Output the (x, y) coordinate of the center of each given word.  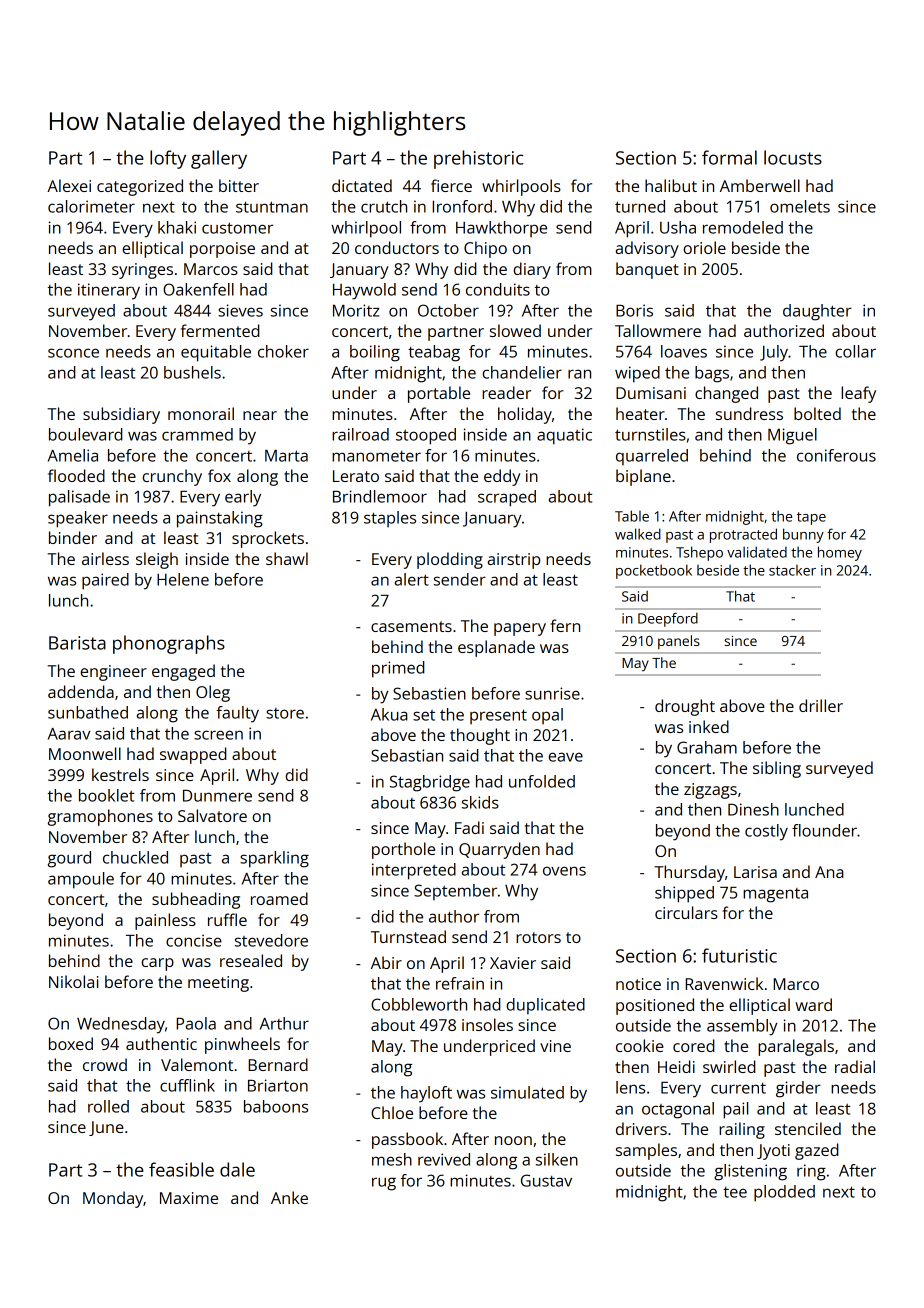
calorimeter (91, 206)
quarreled (652, 457)
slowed (515, 330)
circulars (686, 912)
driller (821, 705)
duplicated (545, 1006)
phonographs (169, 644)
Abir (386, 962)
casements (411, 626)
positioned (655, 1006)
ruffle (227, 919)
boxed (71, 1043)
